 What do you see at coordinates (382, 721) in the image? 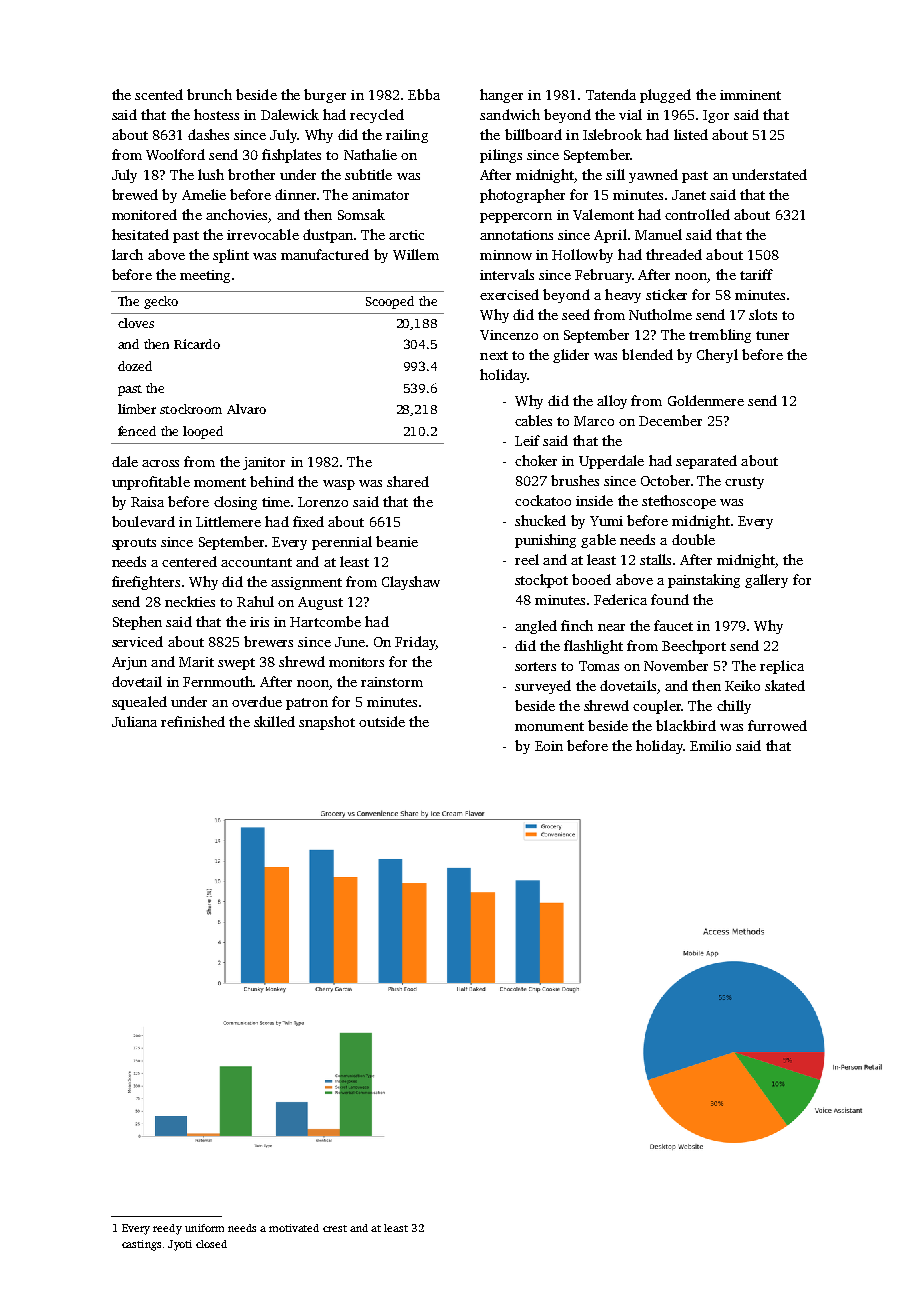
I see `outside` at bounding box center [382, 721].
